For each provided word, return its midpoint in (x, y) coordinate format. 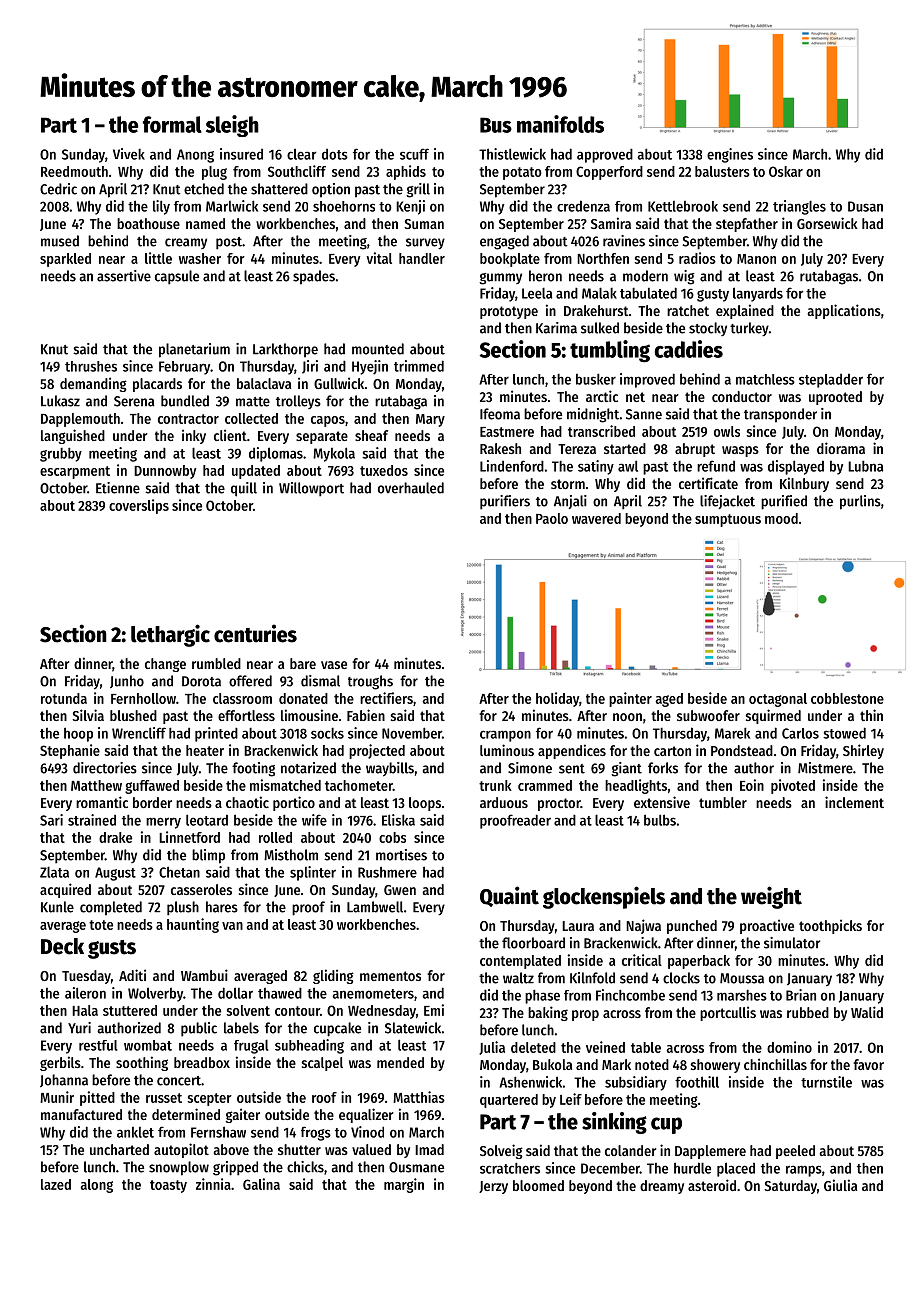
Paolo (552, 518)
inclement (854, 802)
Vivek (129, 154)
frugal (251, 1047)
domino (789, 1047)
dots (335, 154)
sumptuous (728, 520)
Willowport (311, 489)
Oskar (786, 171)
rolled (275, 837)
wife (314, 820)
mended (400, 1062)
